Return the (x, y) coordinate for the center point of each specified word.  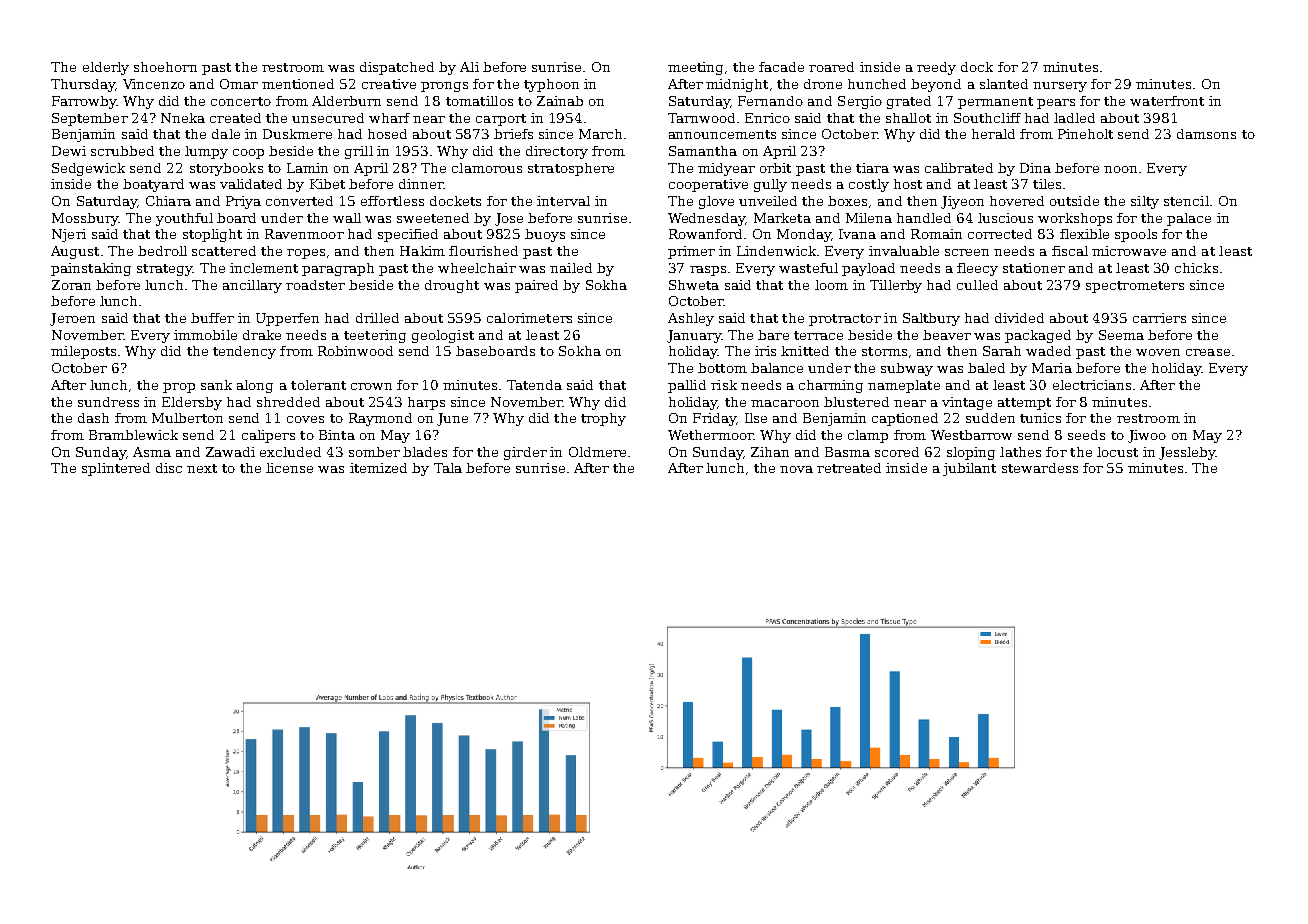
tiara (872, 168)
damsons (1206, 134)
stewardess (1040, 468)
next (202, 468)
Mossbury (85, 219)
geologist (443, 336)
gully (770, 185)
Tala (448, 468)
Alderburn (346, 101)
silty (1145, 202)
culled (977, 285)
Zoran (71, 285)
